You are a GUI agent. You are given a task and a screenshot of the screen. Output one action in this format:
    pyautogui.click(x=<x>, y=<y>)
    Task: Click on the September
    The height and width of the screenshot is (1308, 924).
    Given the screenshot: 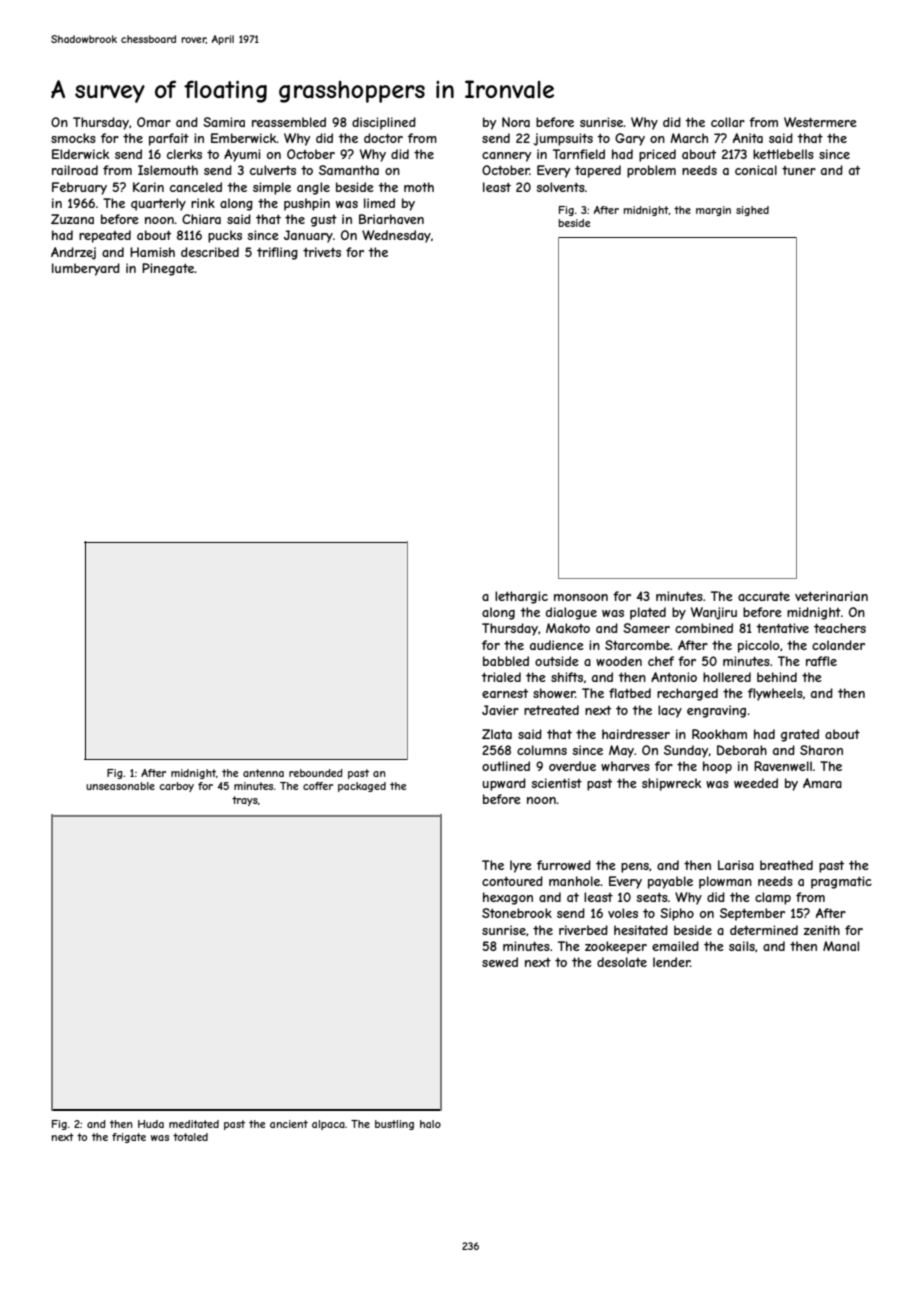 What is the action you would take?
    pyautogui.click(x=752, y=914)
